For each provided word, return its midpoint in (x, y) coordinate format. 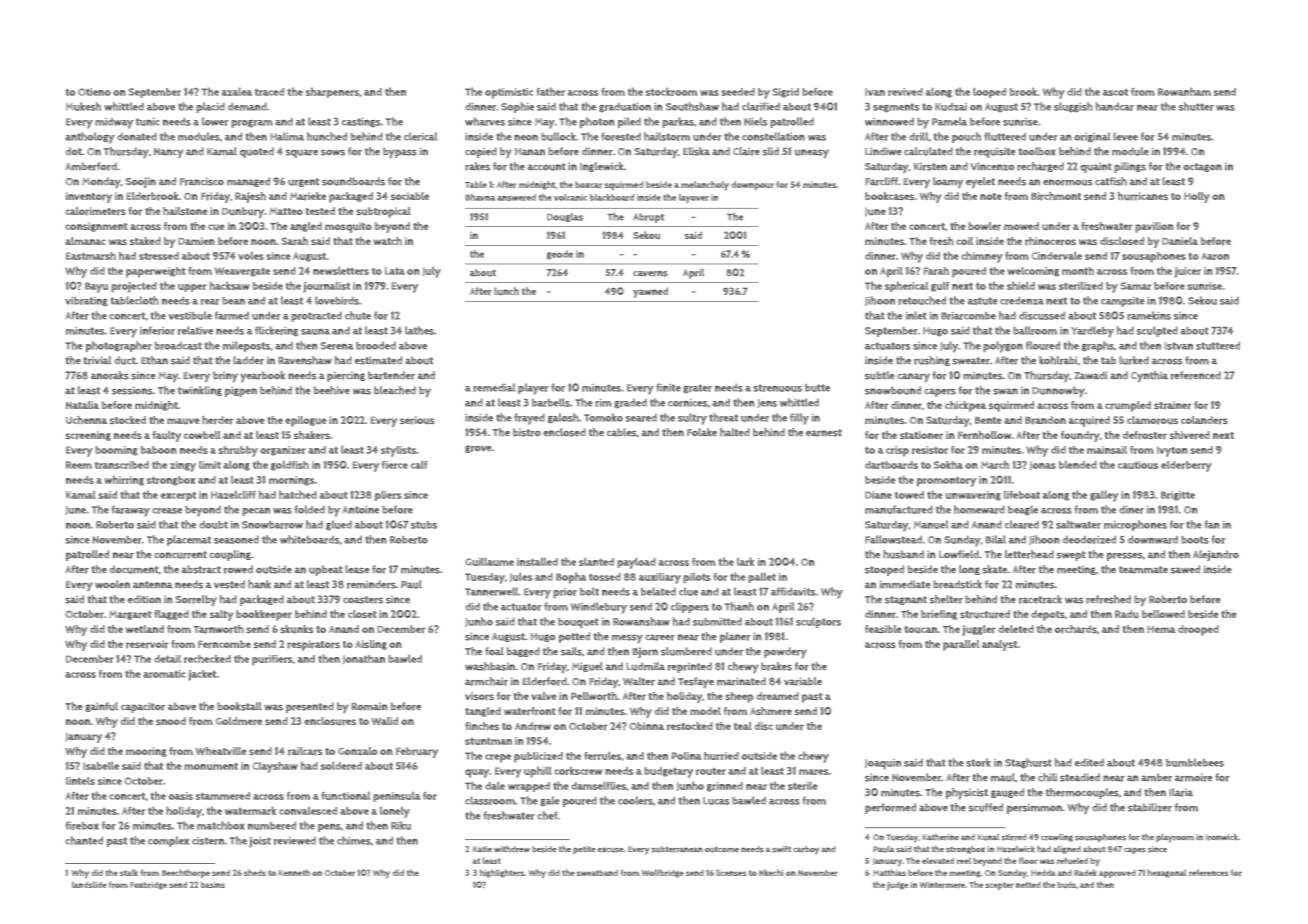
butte (817, 388)
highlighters (502, 873)
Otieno (94, 92)
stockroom (671, 92)
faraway (131, 511)
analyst (999, 645)
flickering (276, 331)
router (711, 771)
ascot (1115, 92)
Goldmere (239, 721)
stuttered (1218, 345)
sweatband (597, 873)
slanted (596, 562)
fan (1212, 524)
